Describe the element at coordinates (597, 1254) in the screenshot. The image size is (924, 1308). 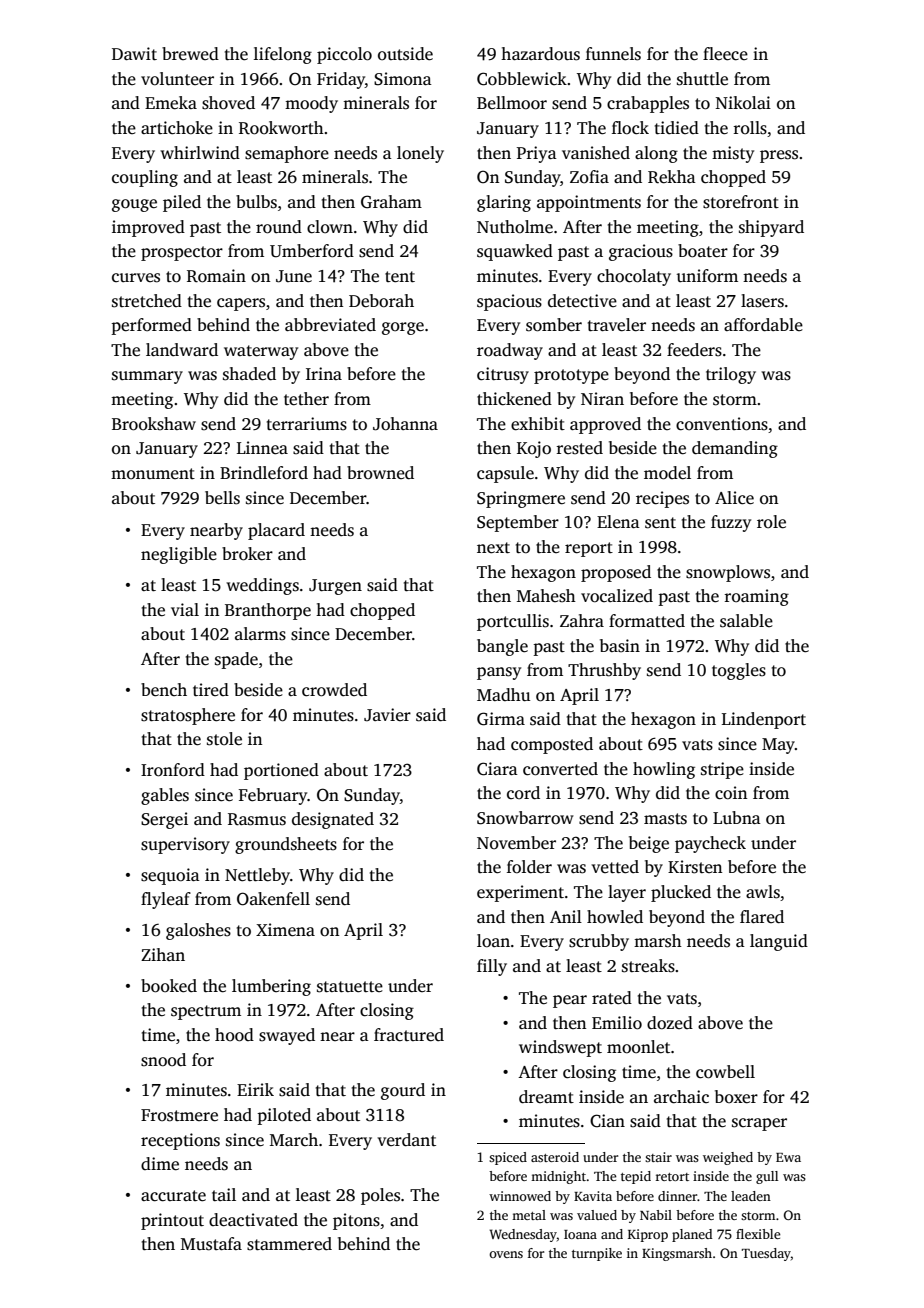
I see `turnpike` at that location.
